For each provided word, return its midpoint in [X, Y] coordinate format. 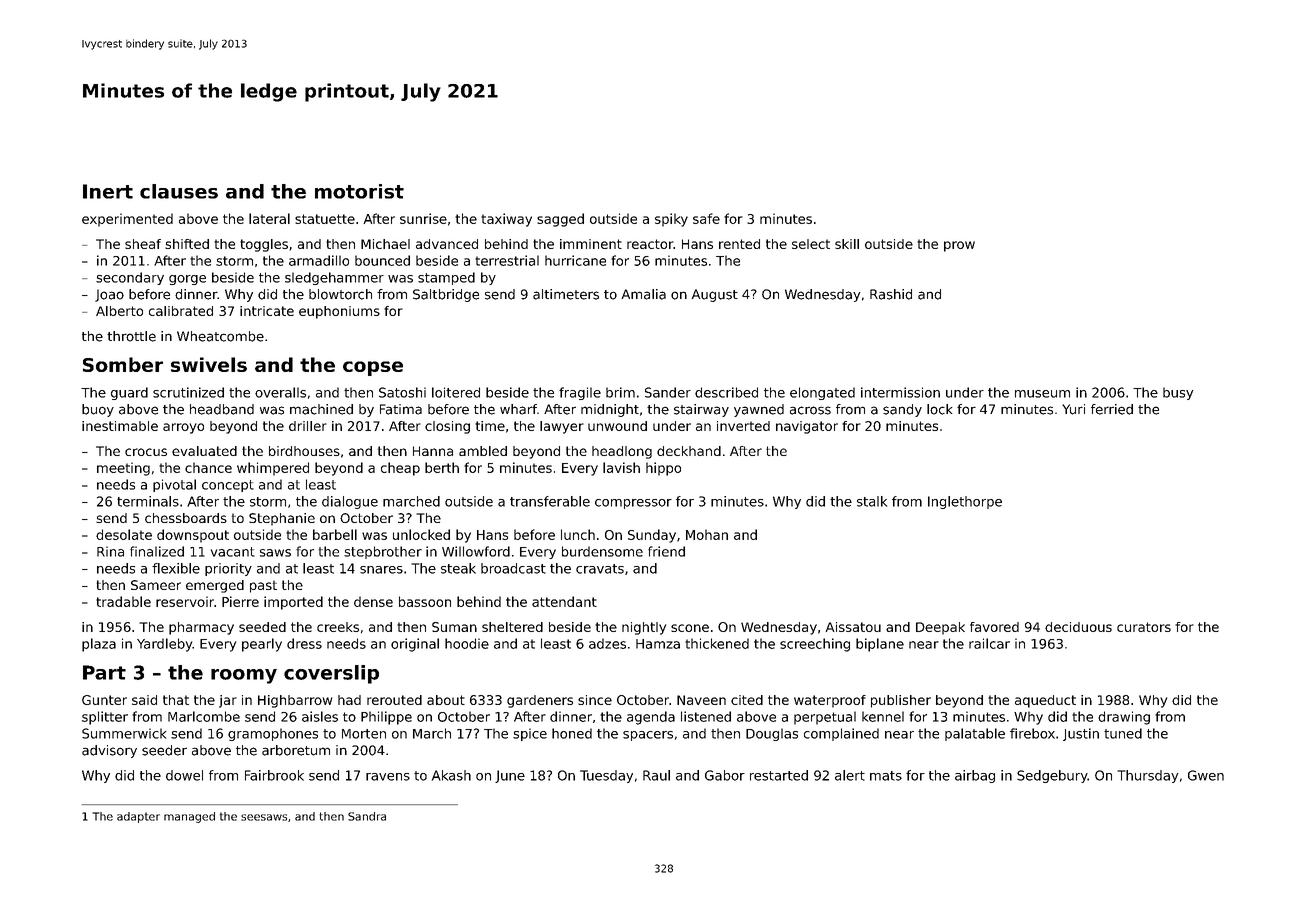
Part [104, 672]
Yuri [1073, 409]
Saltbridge [446, 295]
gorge [187, 280]
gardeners [540, 701]
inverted [743, 426]
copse [373, 368]
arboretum [296, 750]
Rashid [891, 294]
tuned [1123, 733]
